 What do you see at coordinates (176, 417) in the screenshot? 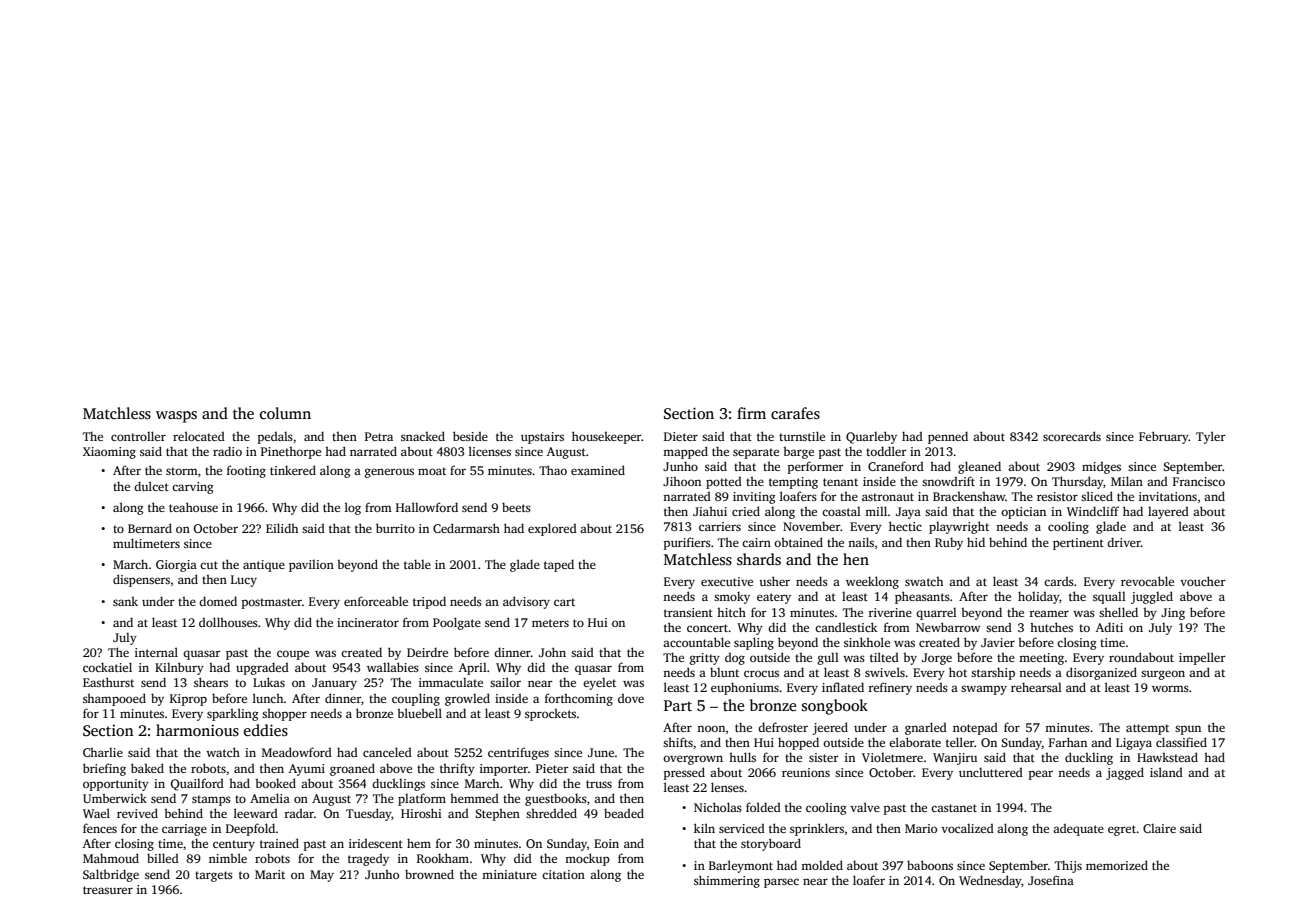
I see `wasps` at bounding box center [176, 417].
